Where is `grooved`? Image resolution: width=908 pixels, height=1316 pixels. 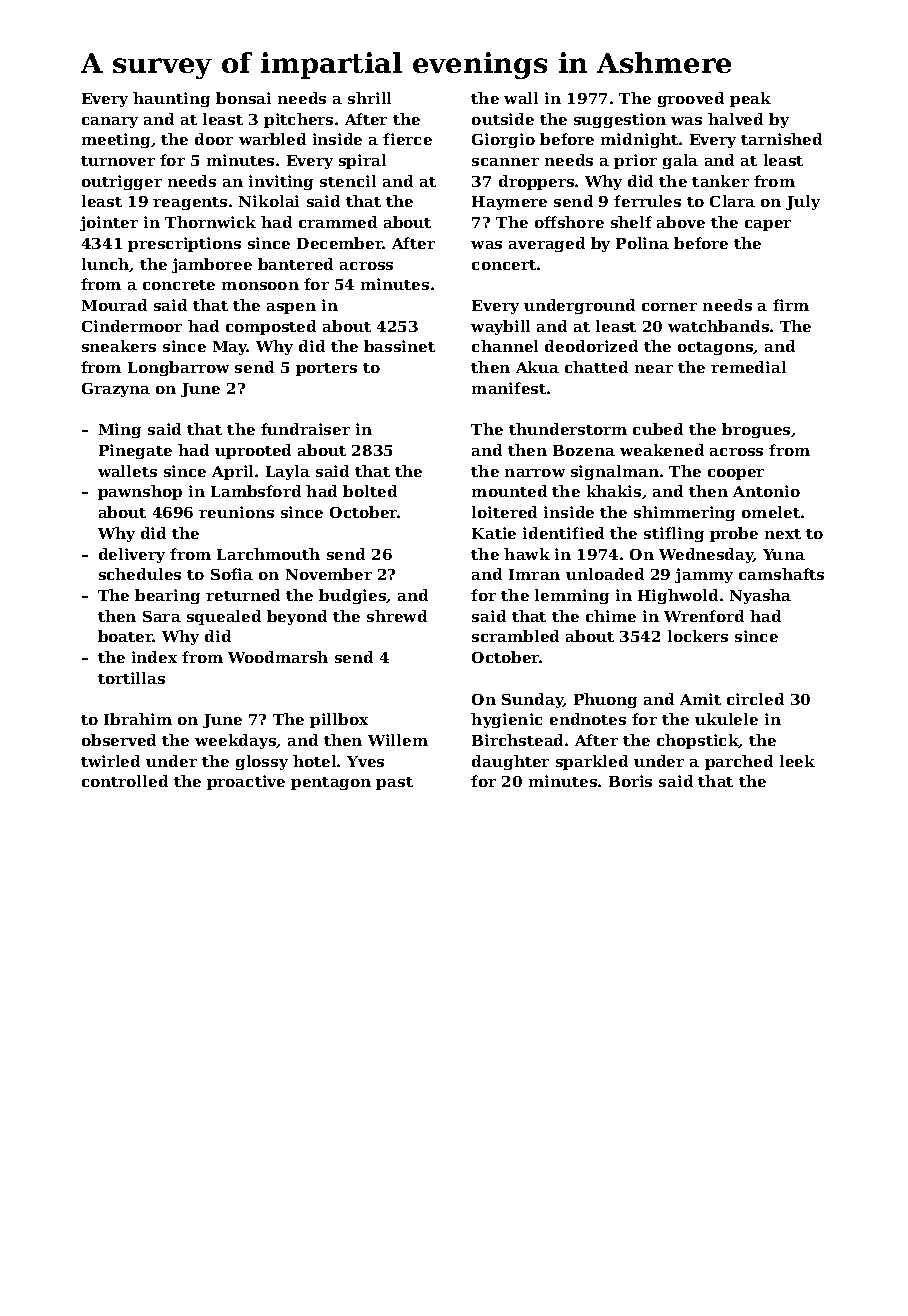 grooved is located at coordinates (691, 99).
